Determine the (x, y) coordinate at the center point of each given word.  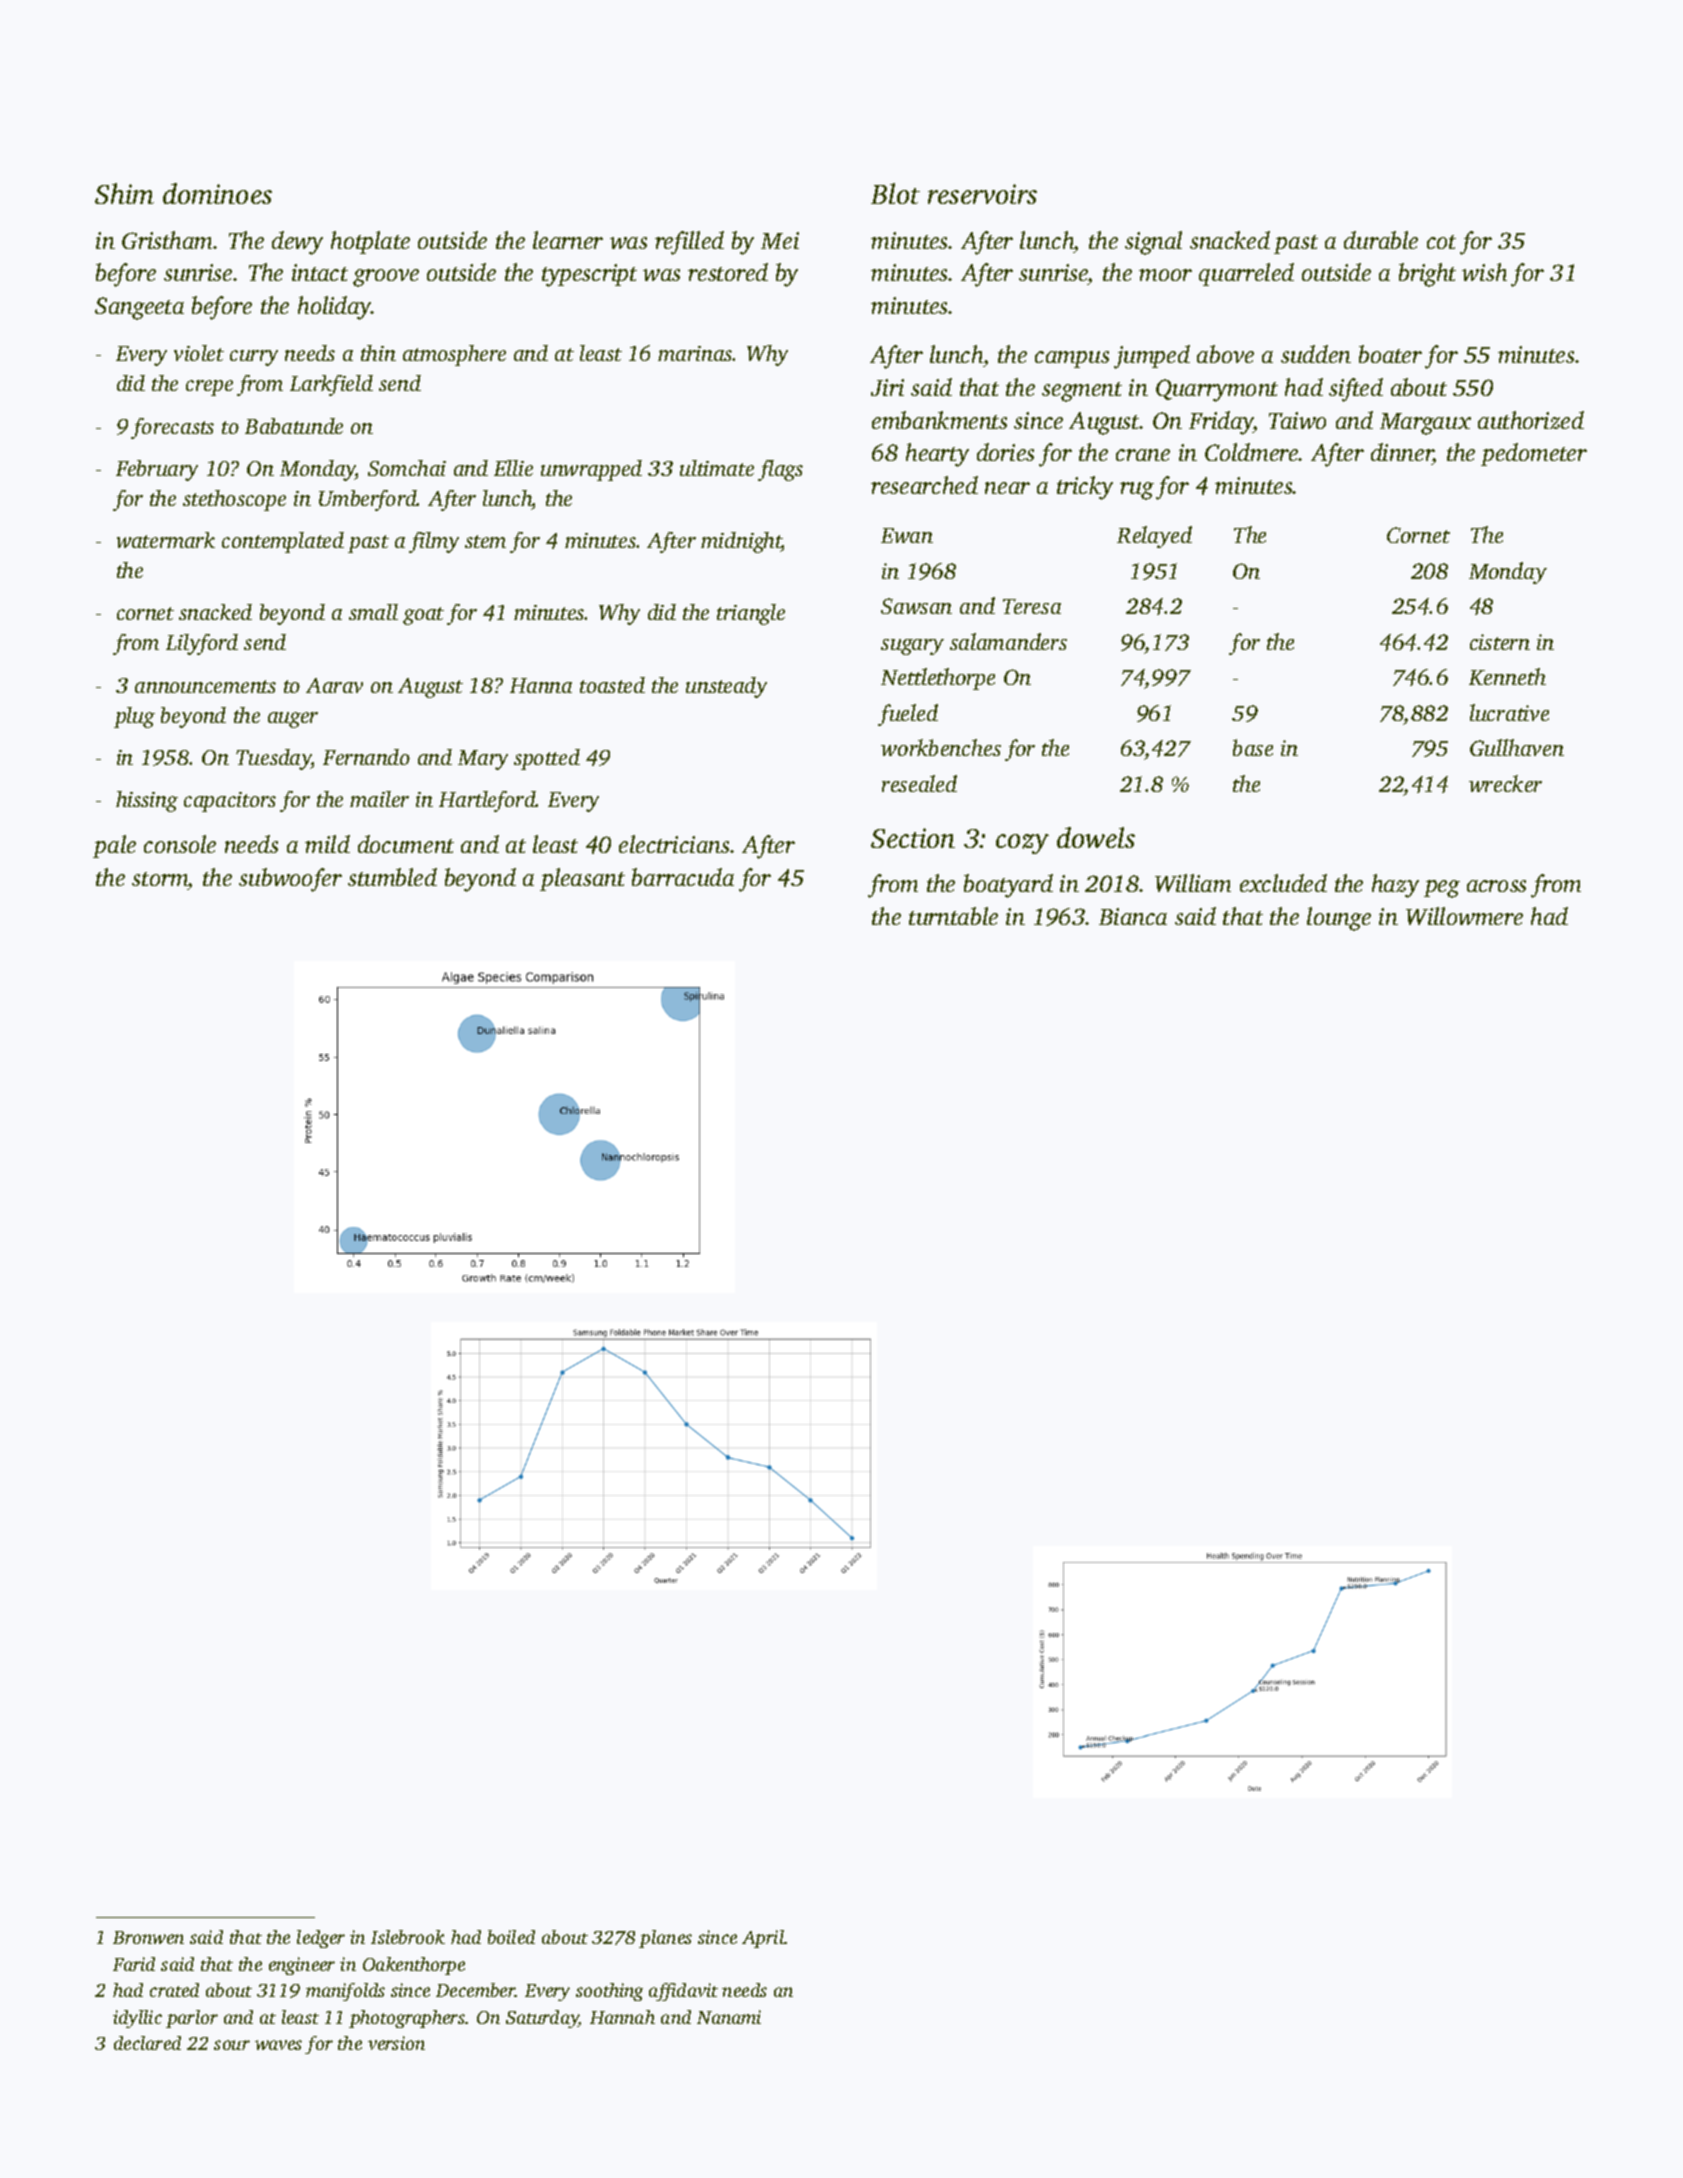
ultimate (717, 468)
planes (665, 1939)
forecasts (172, 428)
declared (147, 2043)
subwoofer (290, 880)
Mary (483, 760)
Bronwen (148, 1937)
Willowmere (1464, 916)
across (1496, 886)
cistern (1500, 642)
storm (160, 879)
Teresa (1032, 606)
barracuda (683, 877)
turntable (953, 916)
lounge (1339, 919)
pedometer (1534, 454)
